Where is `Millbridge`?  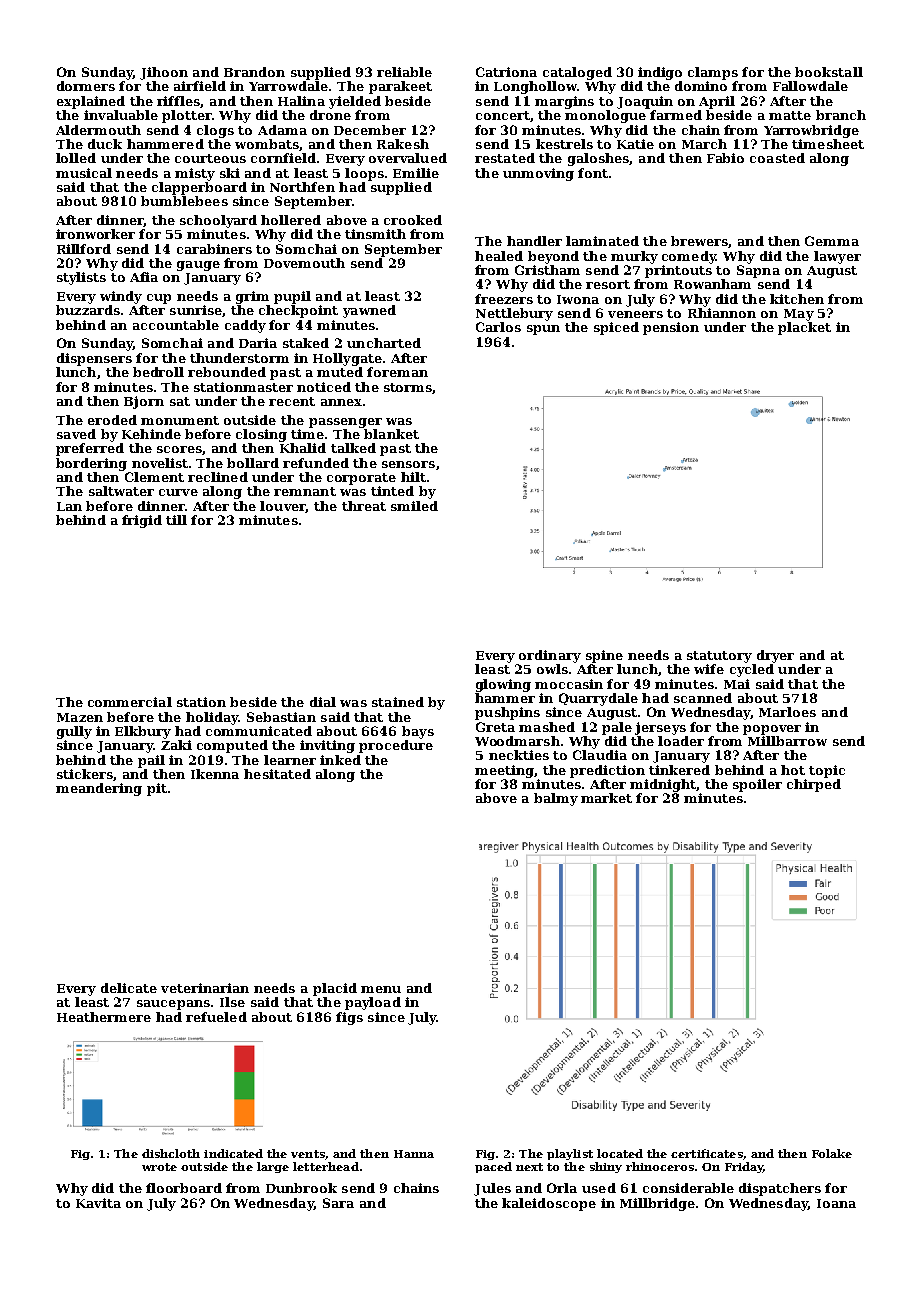
Millbridge is located at coordinates (657, 1204).
